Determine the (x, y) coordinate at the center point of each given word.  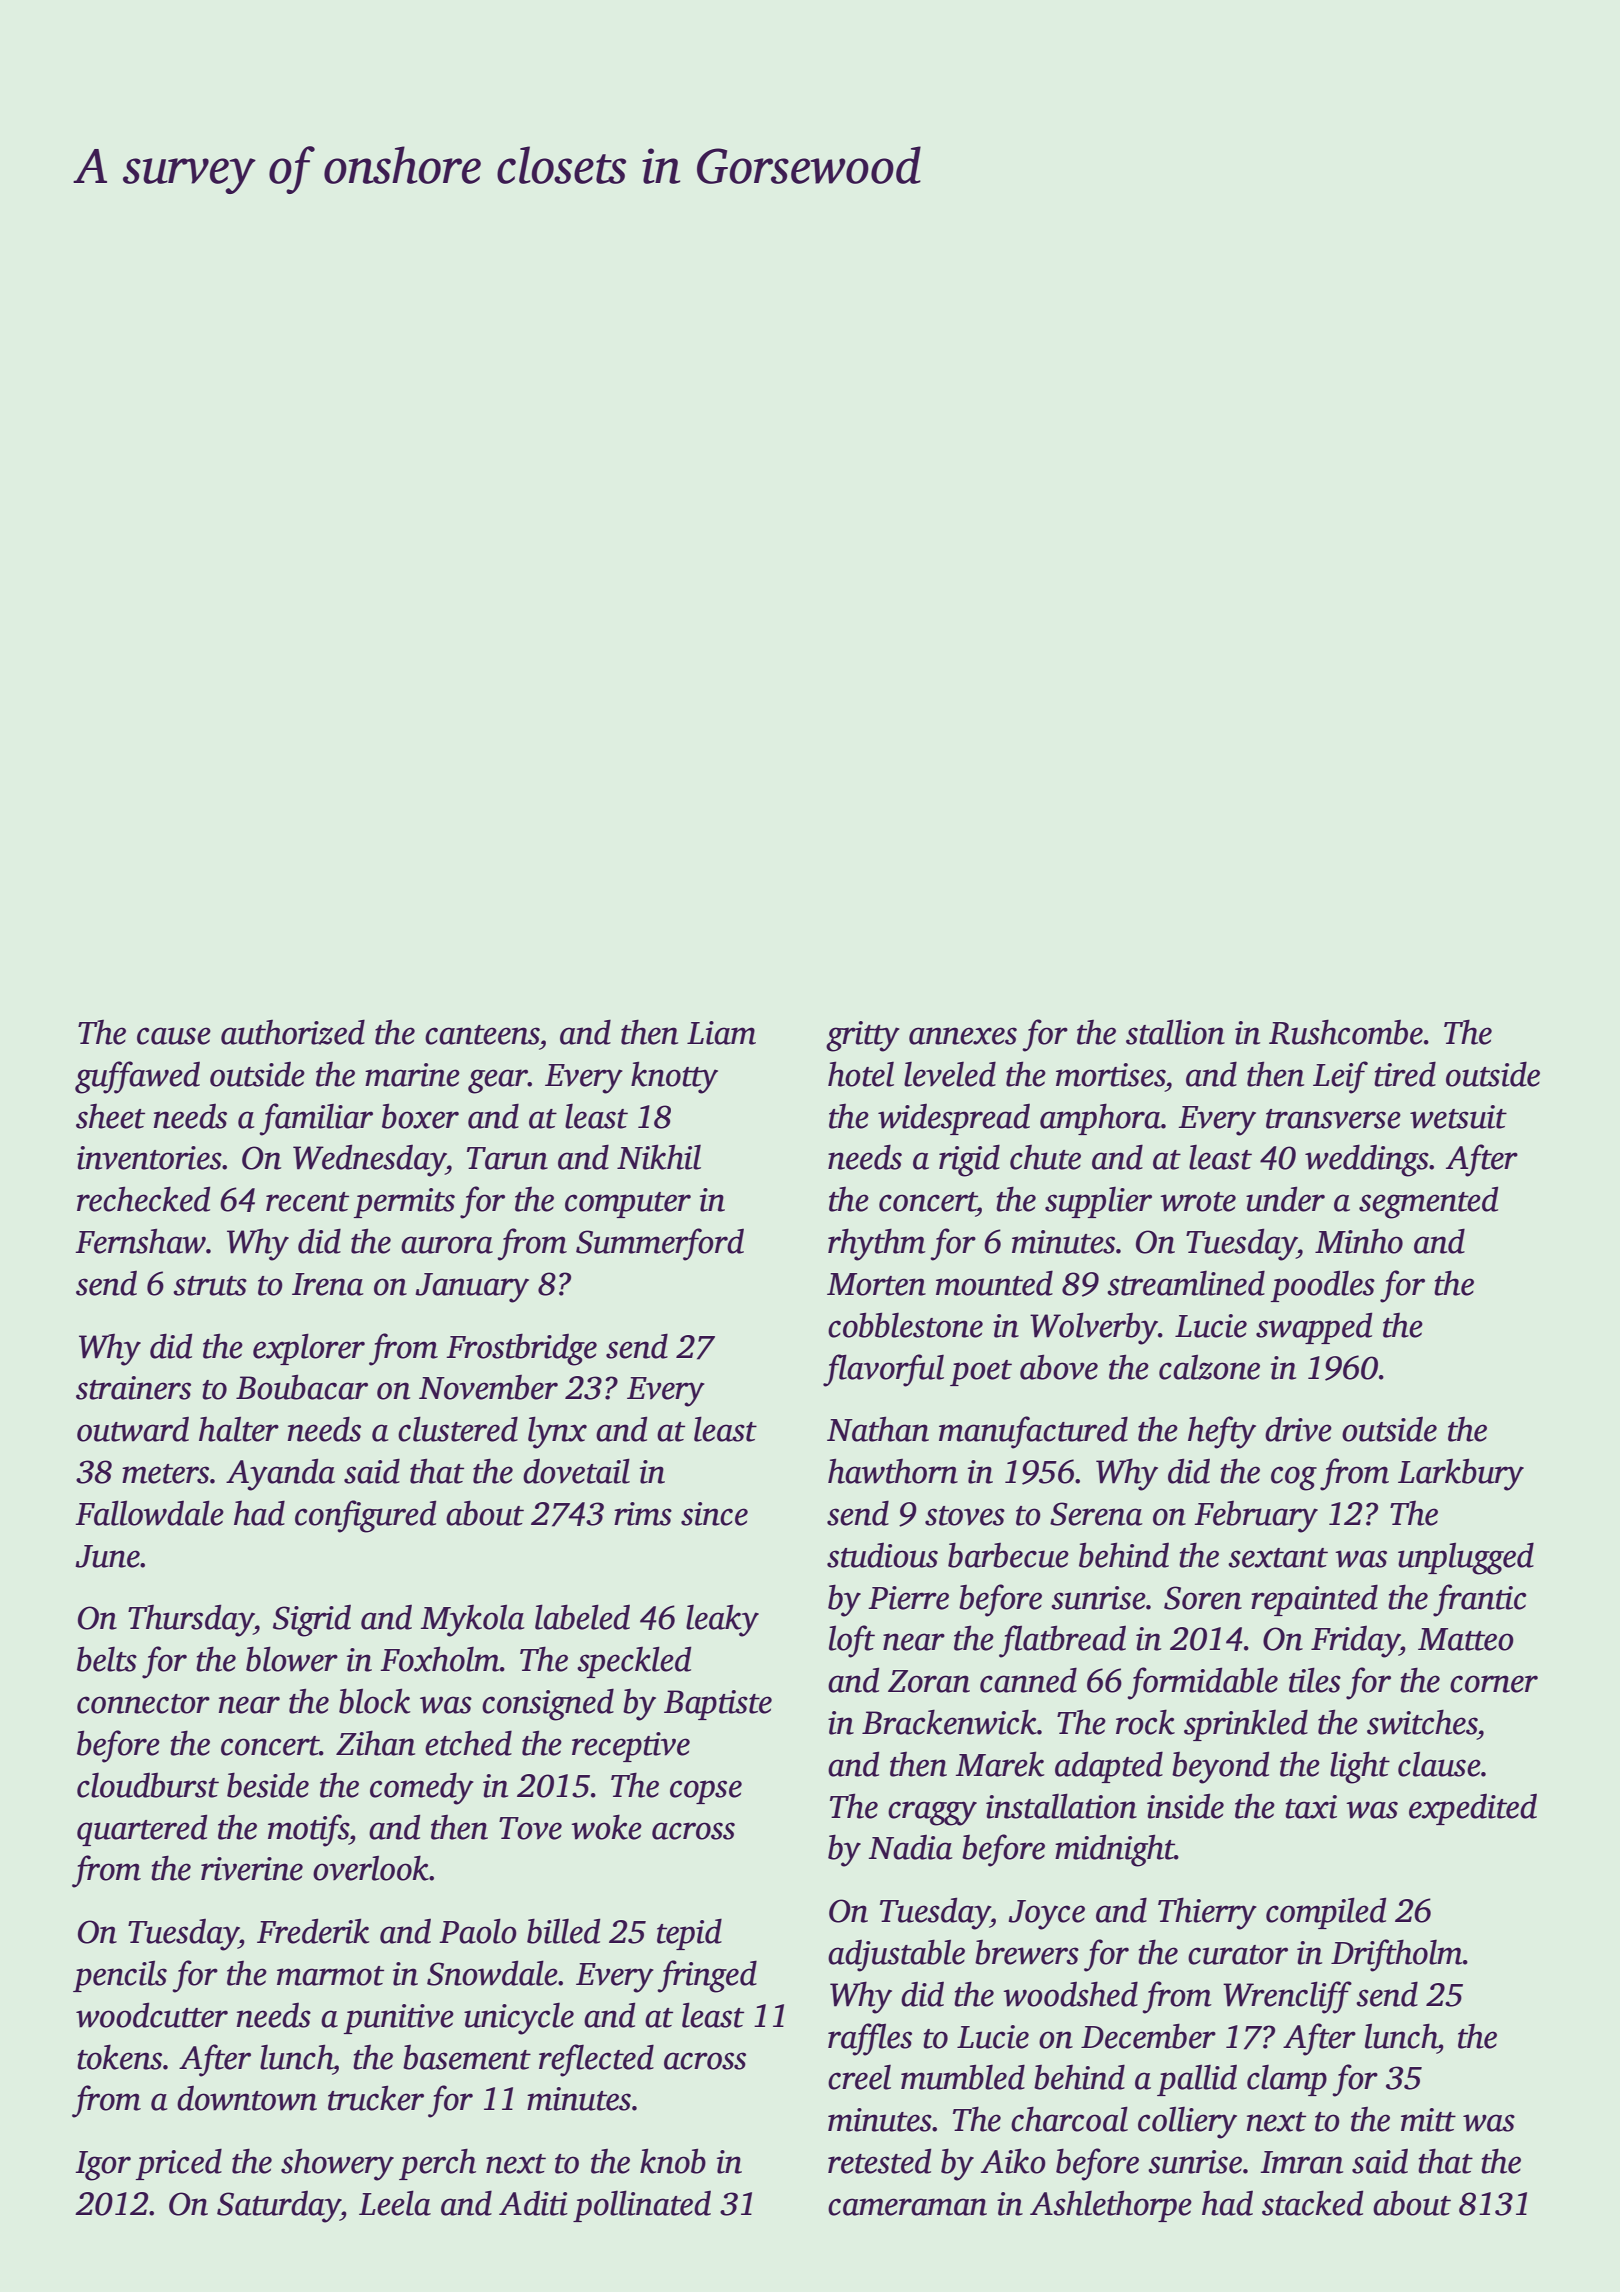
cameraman (907, 2207)
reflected (596, 2060)
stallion (1175, 1032)
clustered (458, 1429)
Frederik (313, 1931)
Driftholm (1397, 1955)
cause (174, 1036)
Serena (1096, 1514)
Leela (395, 2203)
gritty (863, 1036)
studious (882, 1555)
